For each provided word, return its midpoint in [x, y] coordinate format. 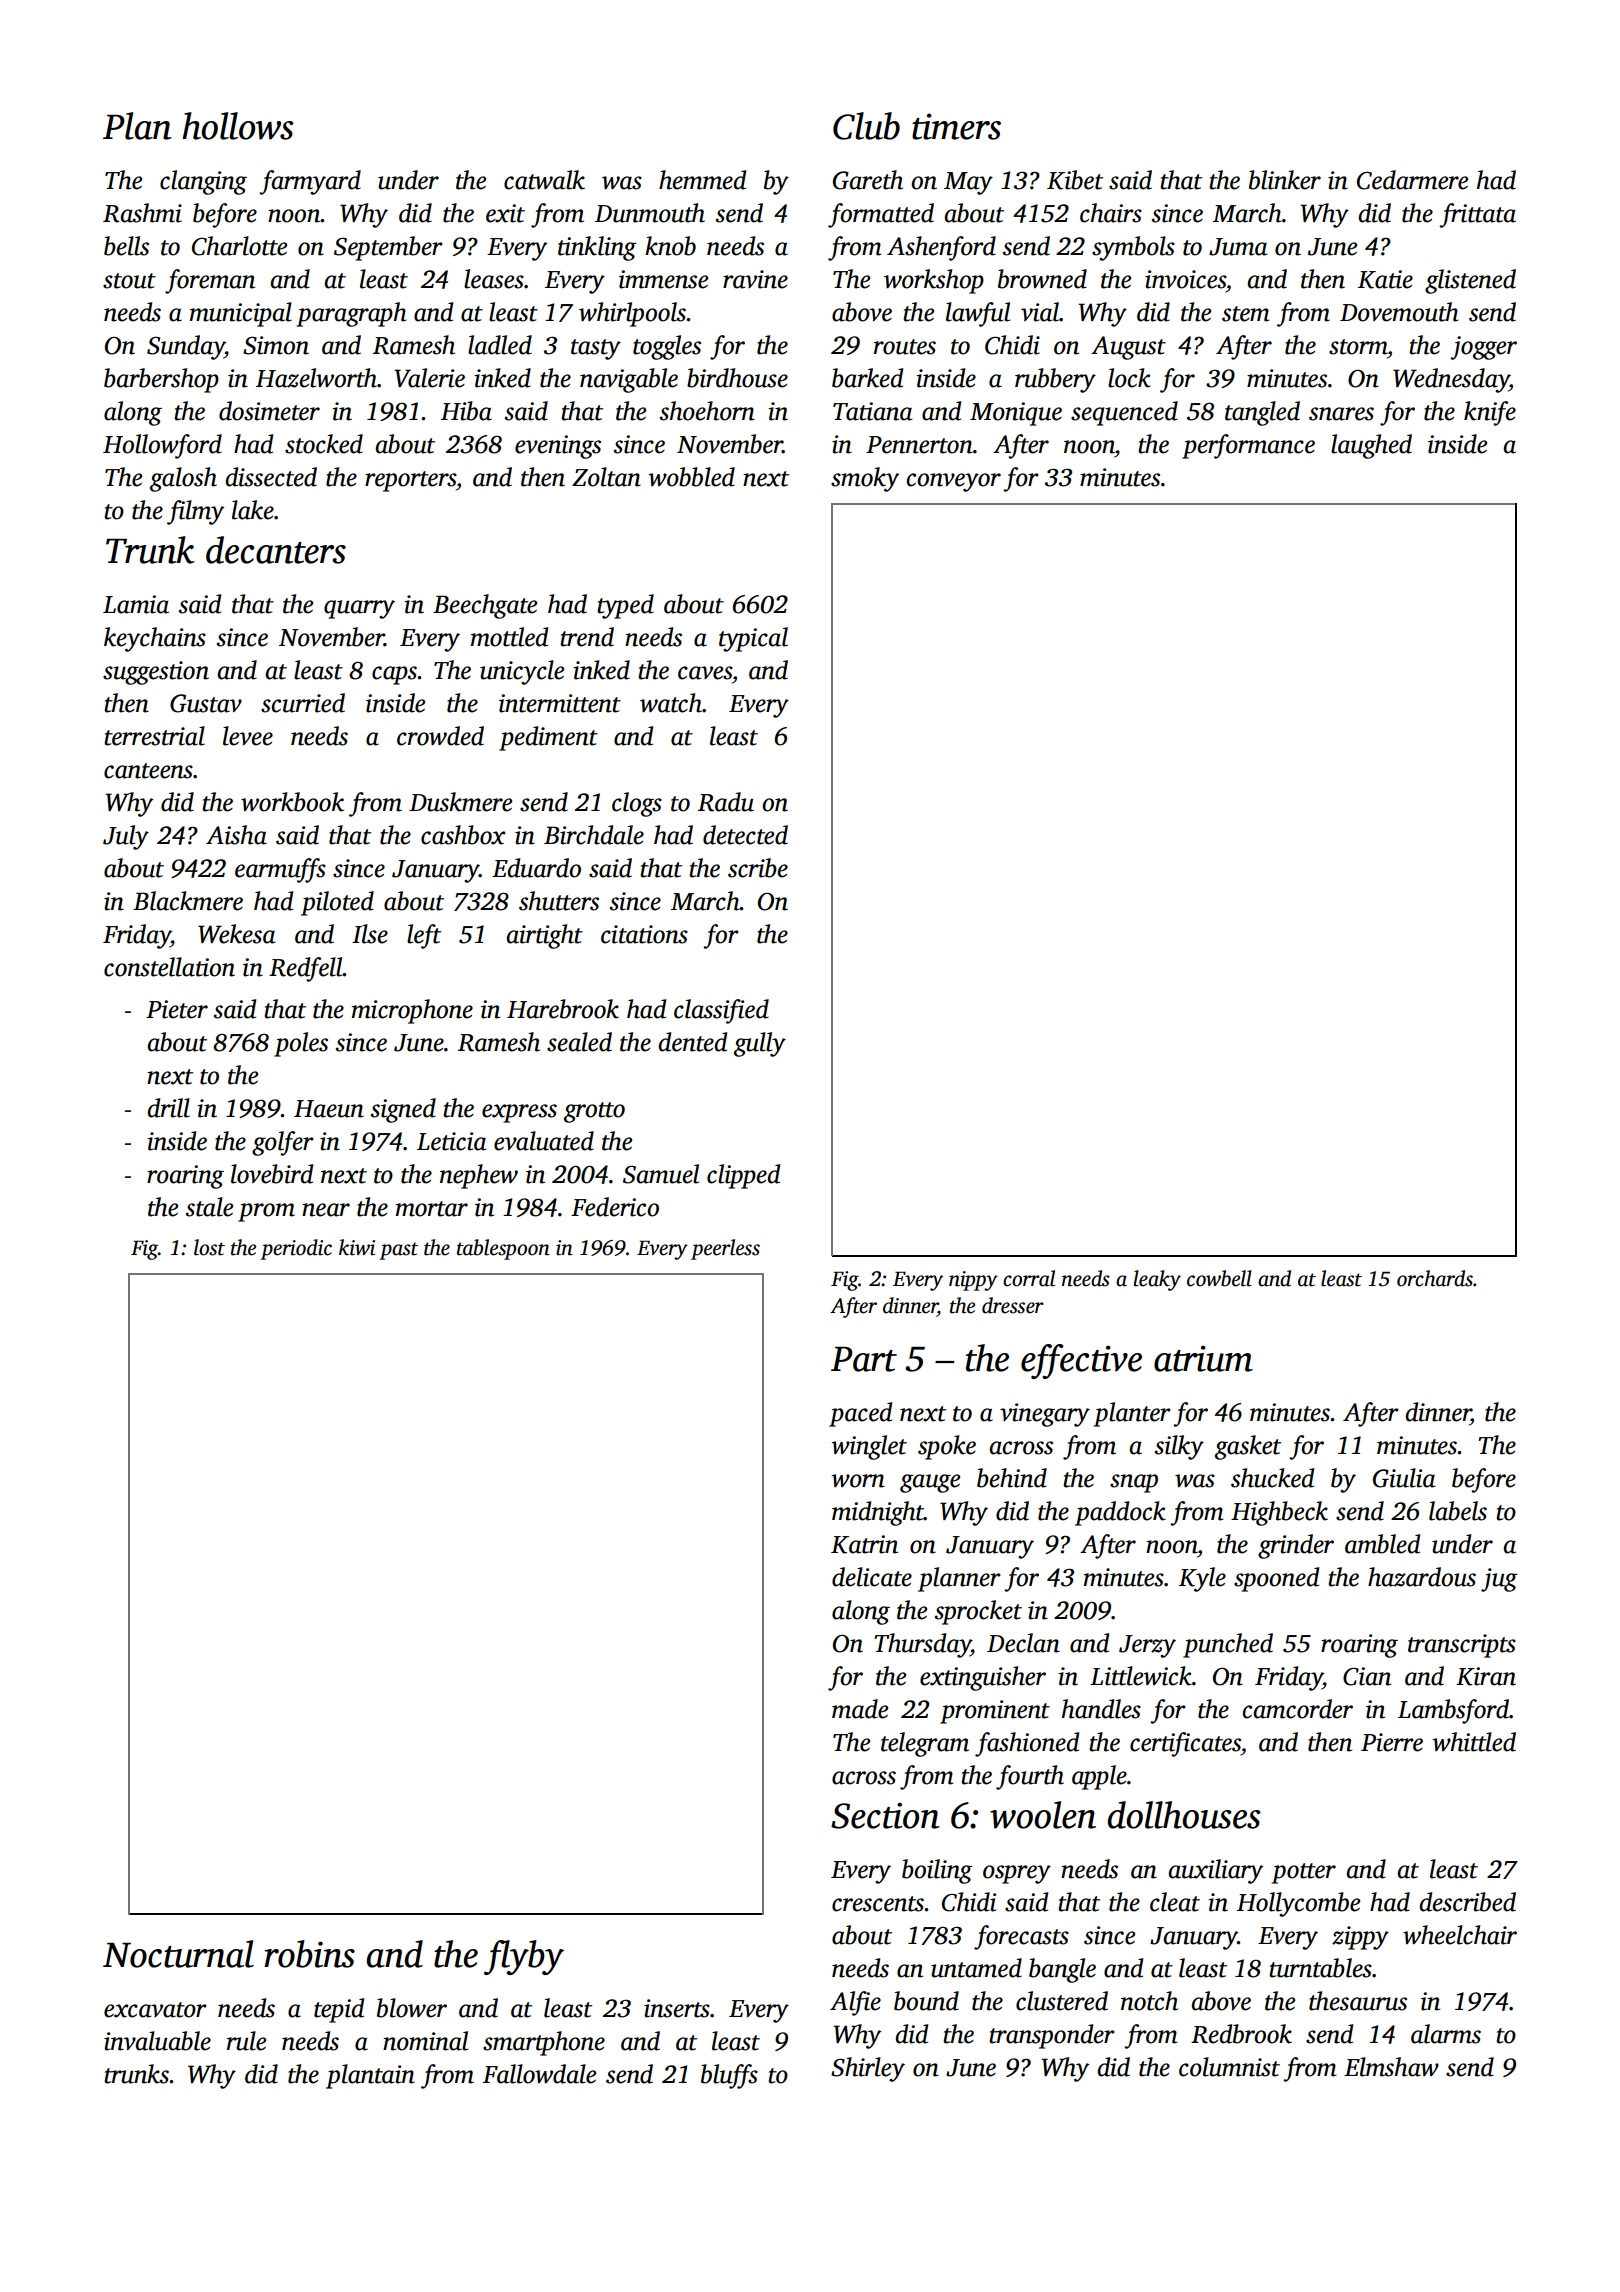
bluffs [729, 2076]
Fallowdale [539, 2074]
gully [760, 1044]
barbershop [161, 380]
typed [625, 606]
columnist [1229, 2067]
